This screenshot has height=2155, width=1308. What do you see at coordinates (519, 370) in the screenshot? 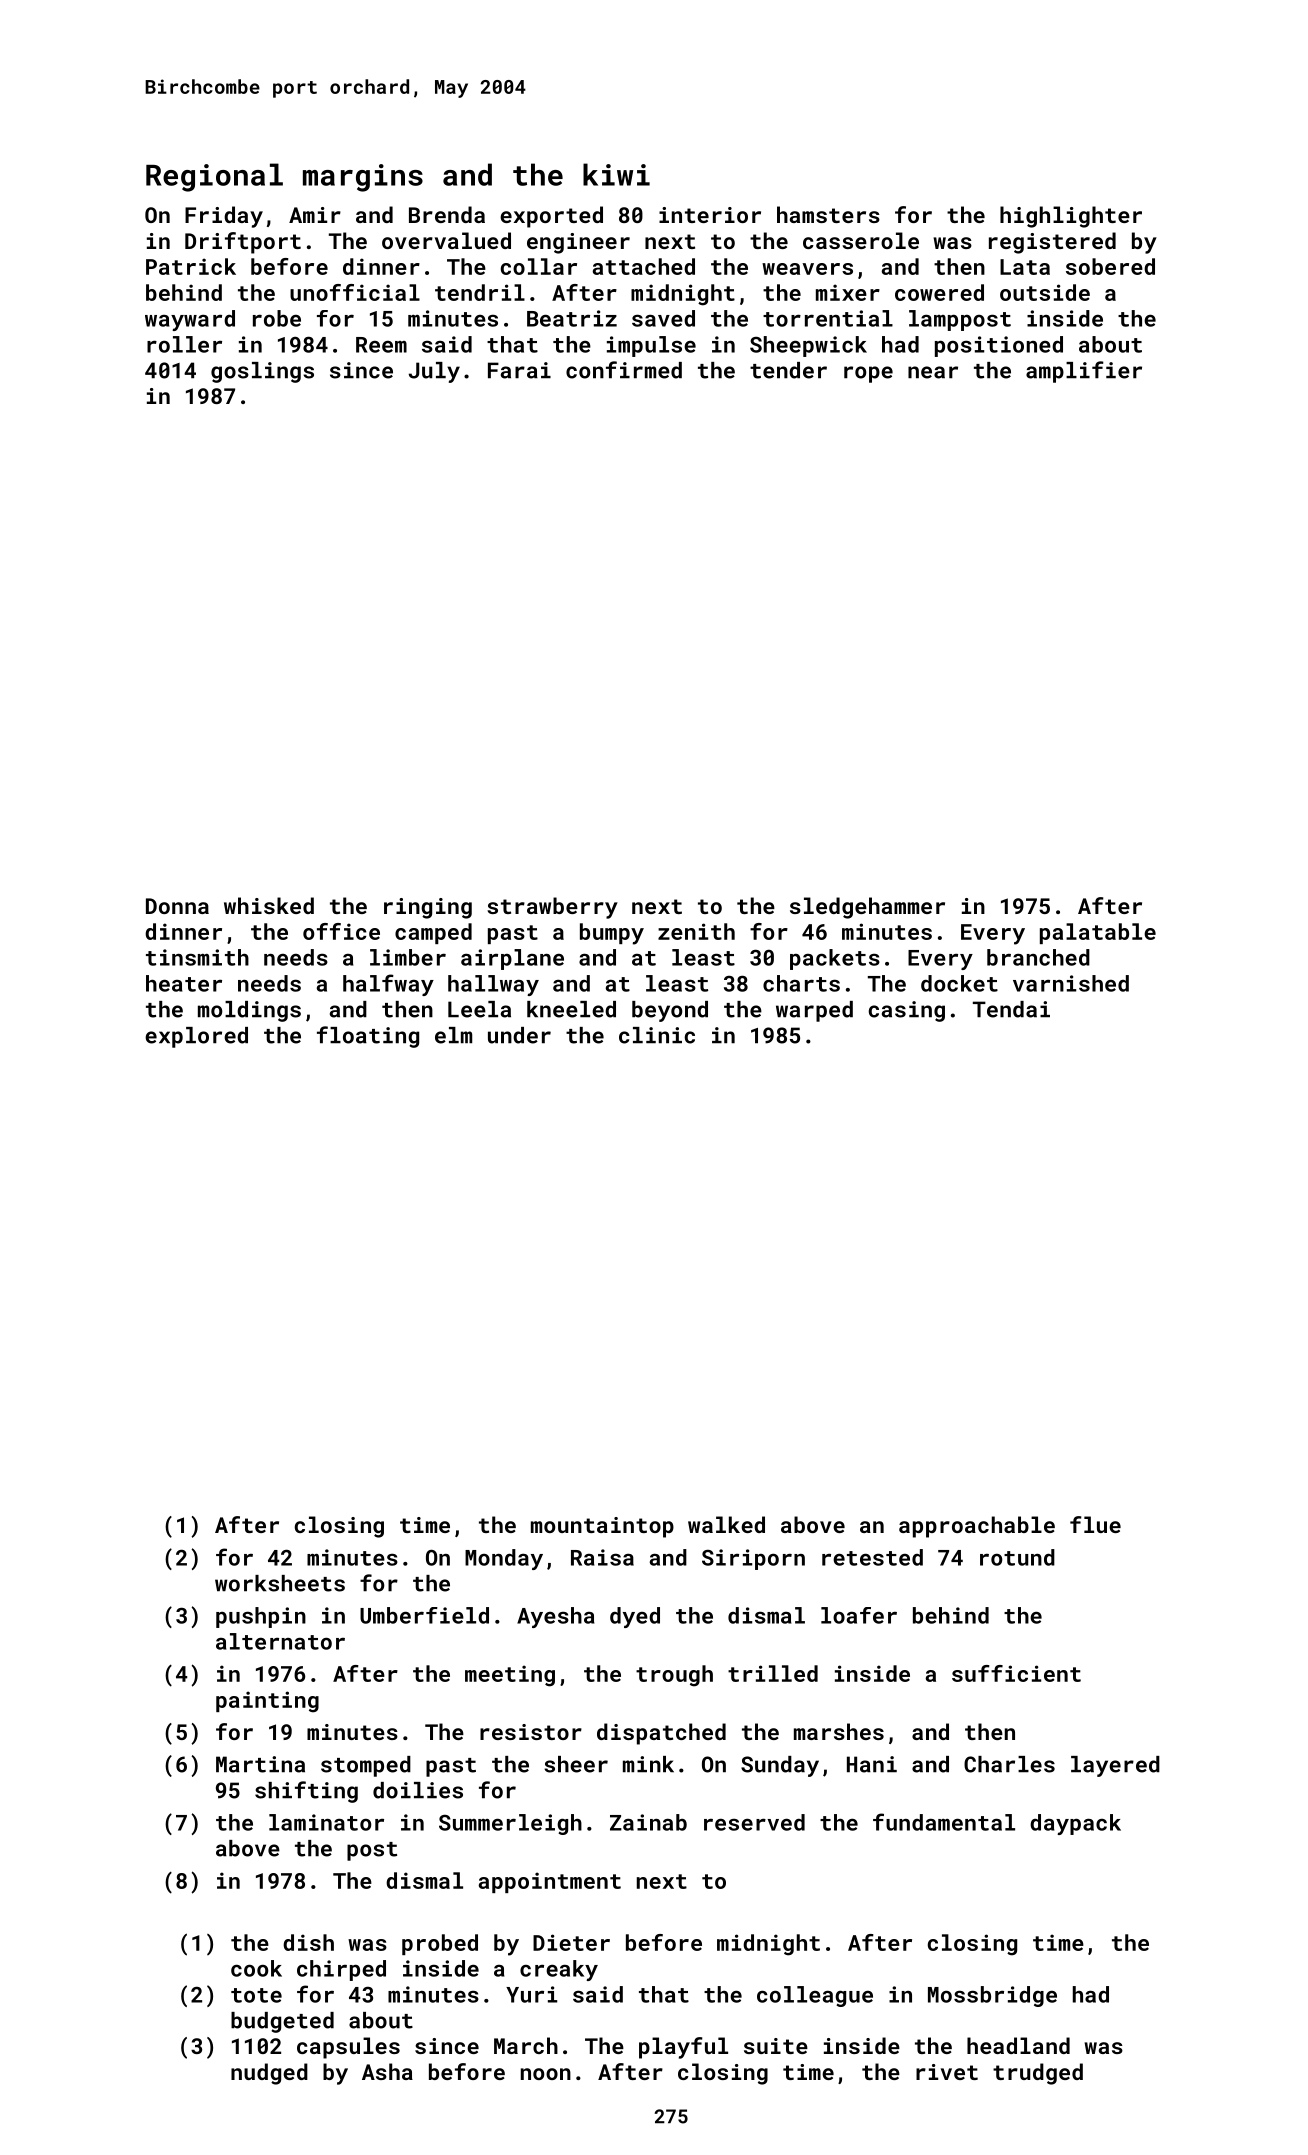
I see `Farai` at bounding box center [519, 370].
